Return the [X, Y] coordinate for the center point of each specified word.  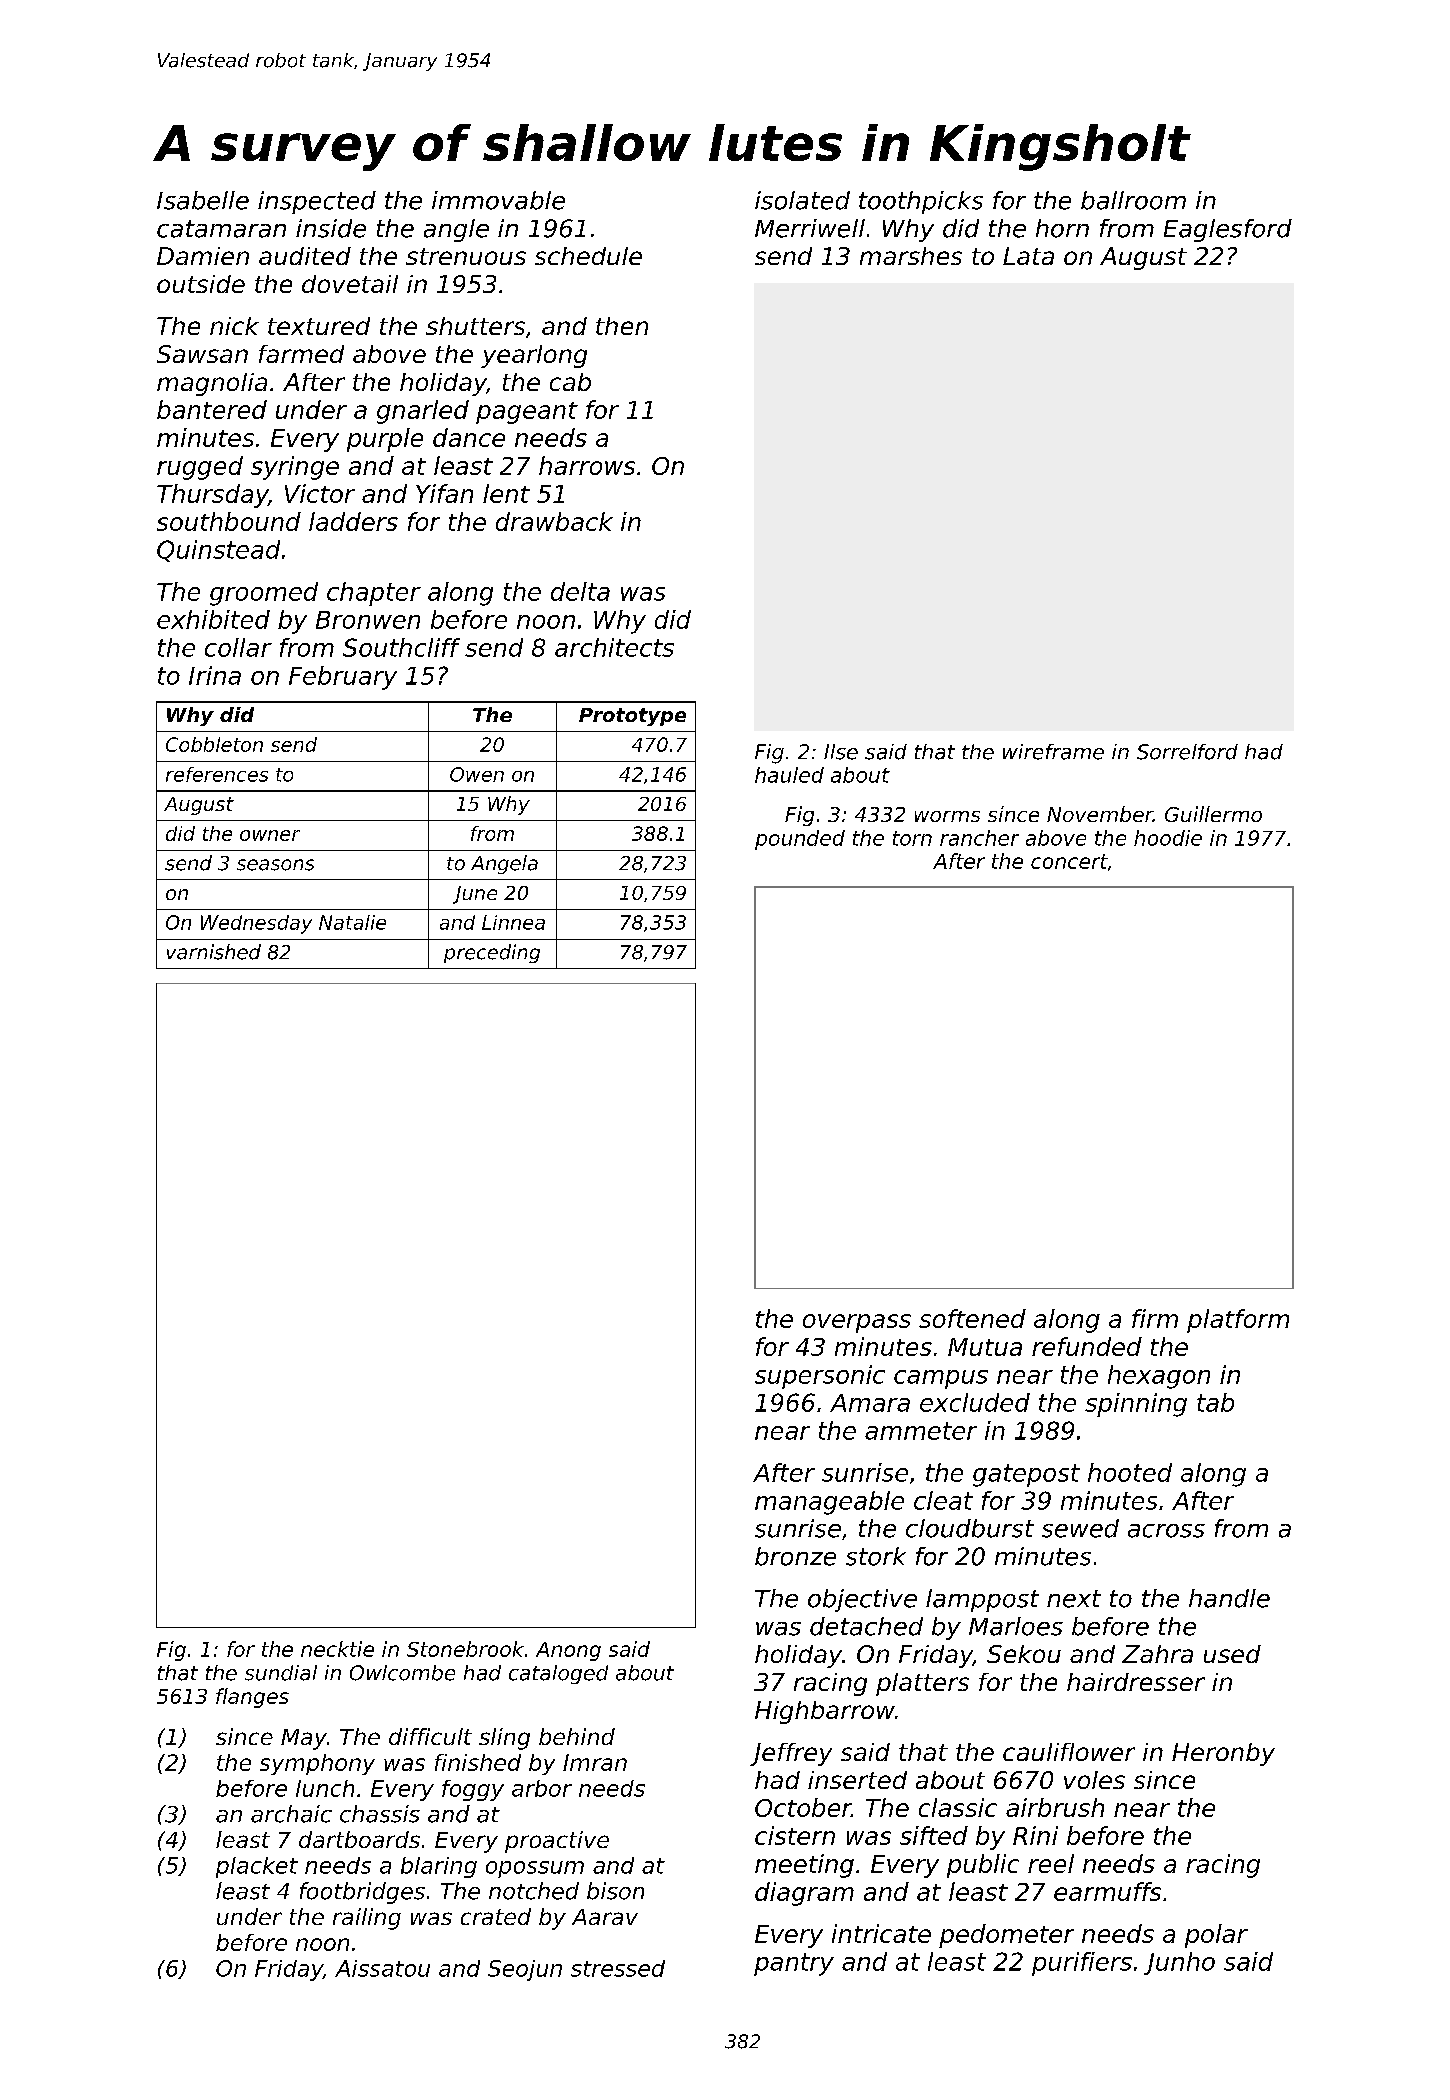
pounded [800, 840]
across [1166, 1531]
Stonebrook [465, 1649]
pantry [794, 1964]
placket [257, 1867]
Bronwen [368, 620]
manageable [829, 1503]
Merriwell [810, 228]
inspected [317, 202]
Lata [1028, 256]
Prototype [632, 717]
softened [972, 1318]
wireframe [1053, 752]
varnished [214, 952]
